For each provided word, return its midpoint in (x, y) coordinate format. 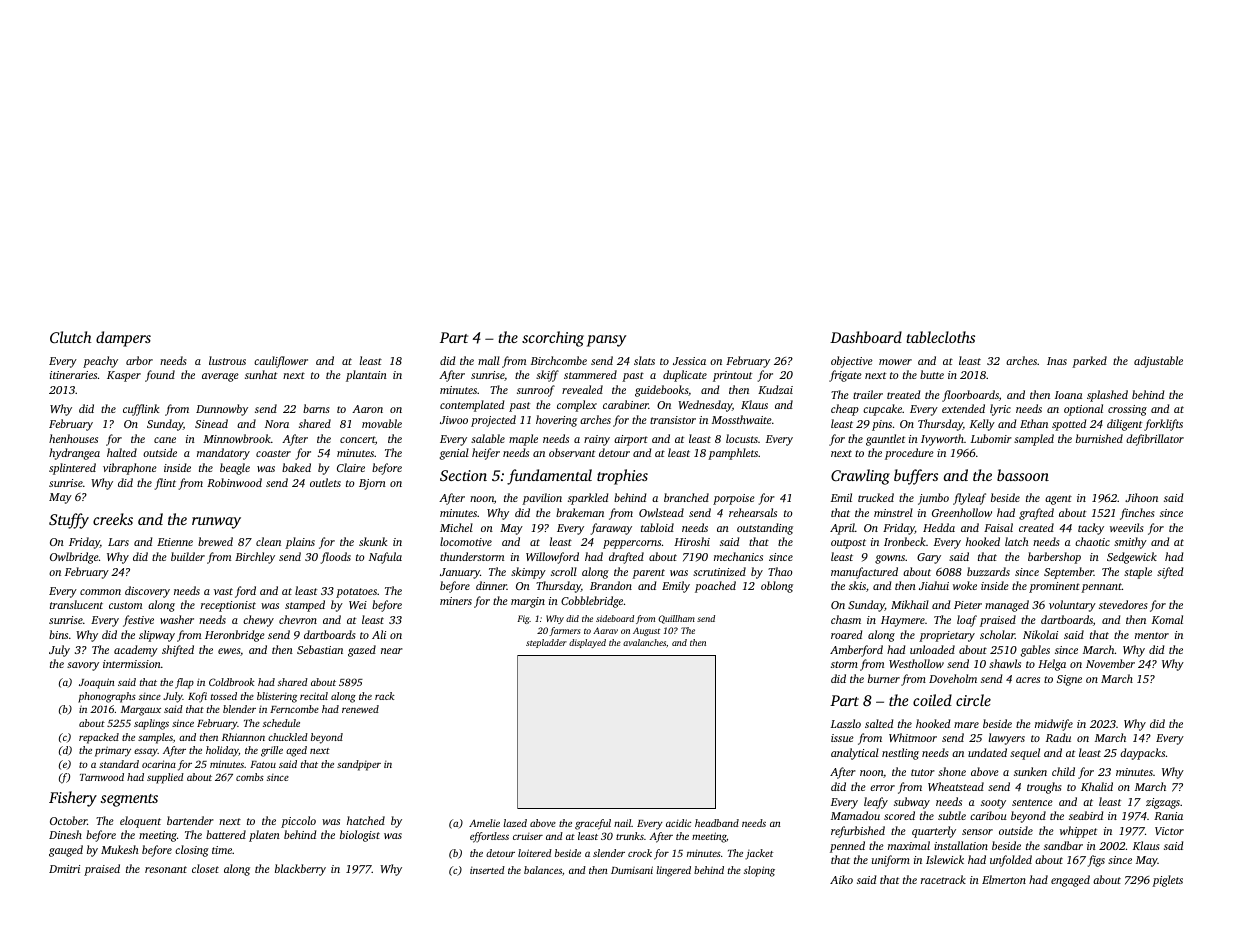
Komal (1167, 619)
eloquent (140, 822)
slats (644, 360)
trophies (622, 477)
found (160, 376)
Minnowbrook (237, 438)
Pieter (968, 605)
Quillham (676, 619)
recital (314, 696)
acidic (678, 823)
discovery (147, 592)
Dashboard (866, 337)
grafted (1036, 514)
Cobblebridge (592, 602)
